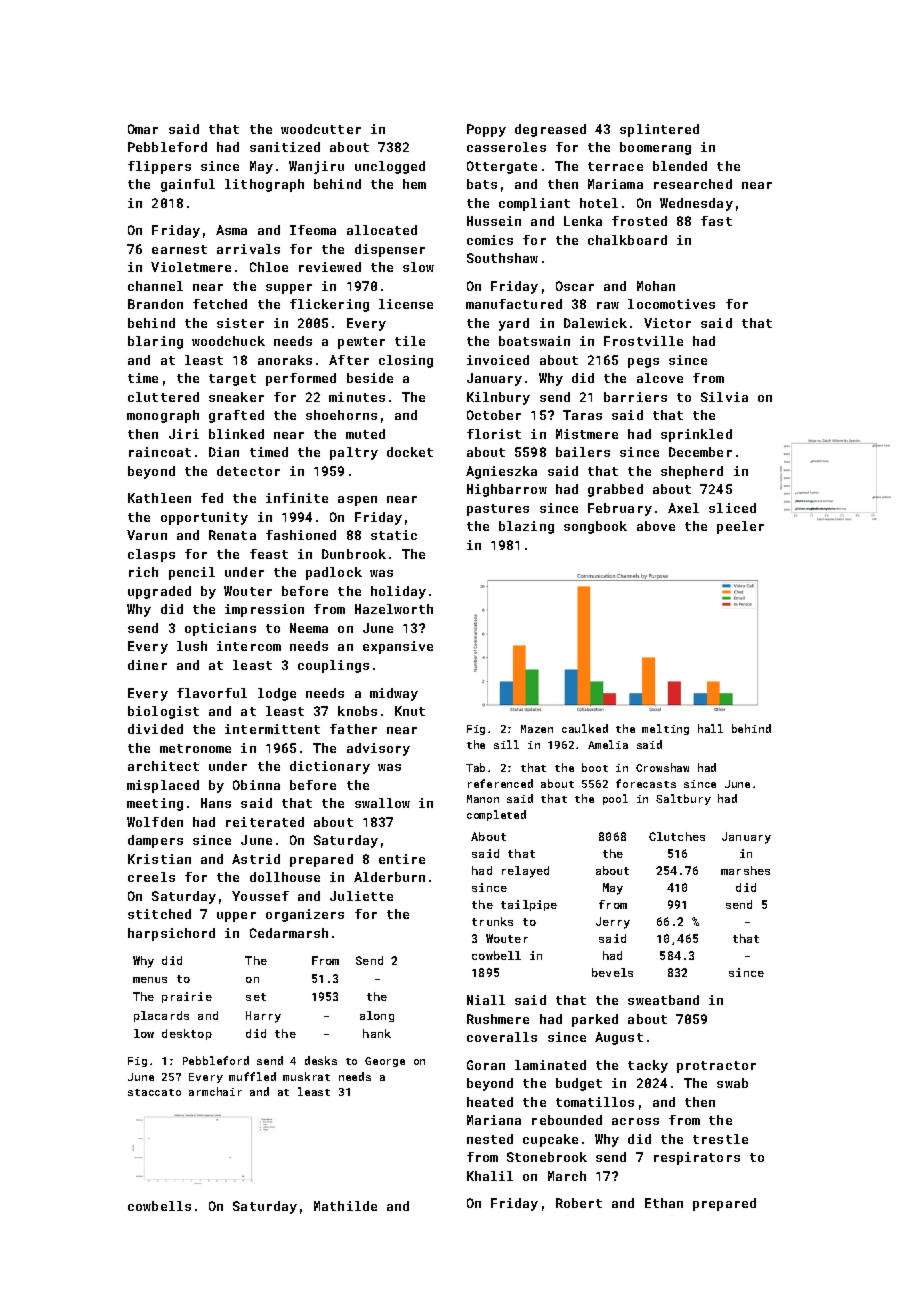 This screenshot has width=908, height=1316. I want to click on Silvia, so click(724, 397).
